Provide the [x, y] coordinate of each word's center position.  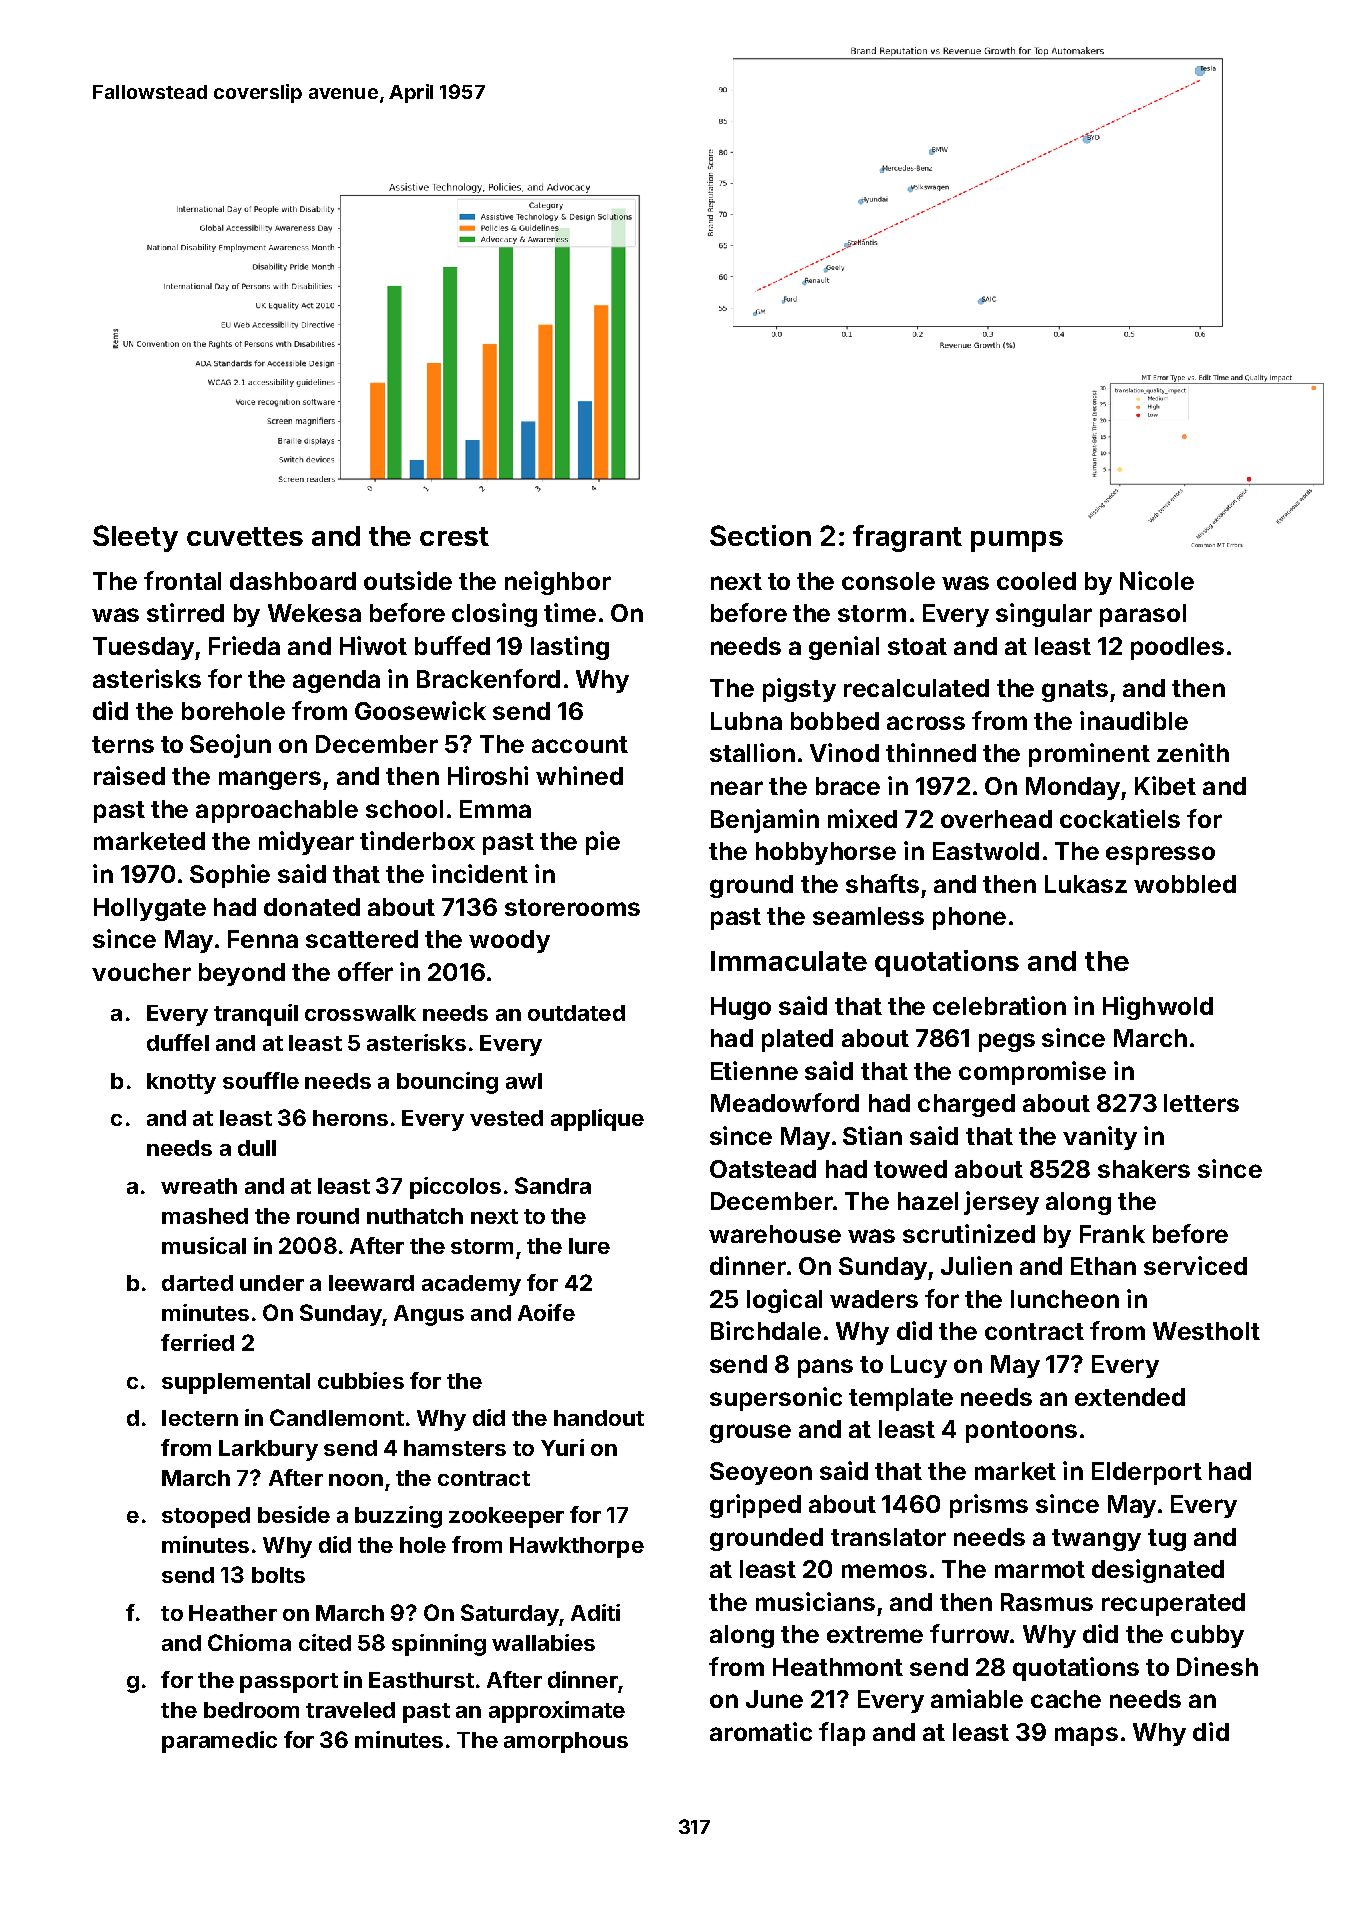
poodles [1177, 648]
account [580, 744]
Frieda [244, 645]
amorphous [566, 1742]
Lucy [919, 1366]
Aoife [546, 1312]
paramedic [219, 1742]
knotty [181, 1083]
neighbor [558, 583]
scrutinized [969, 1233]
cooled [1036, 581]
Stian [872, 1135]
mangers [270, 780]
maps [1086, 1736]
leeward [371, 1283]
